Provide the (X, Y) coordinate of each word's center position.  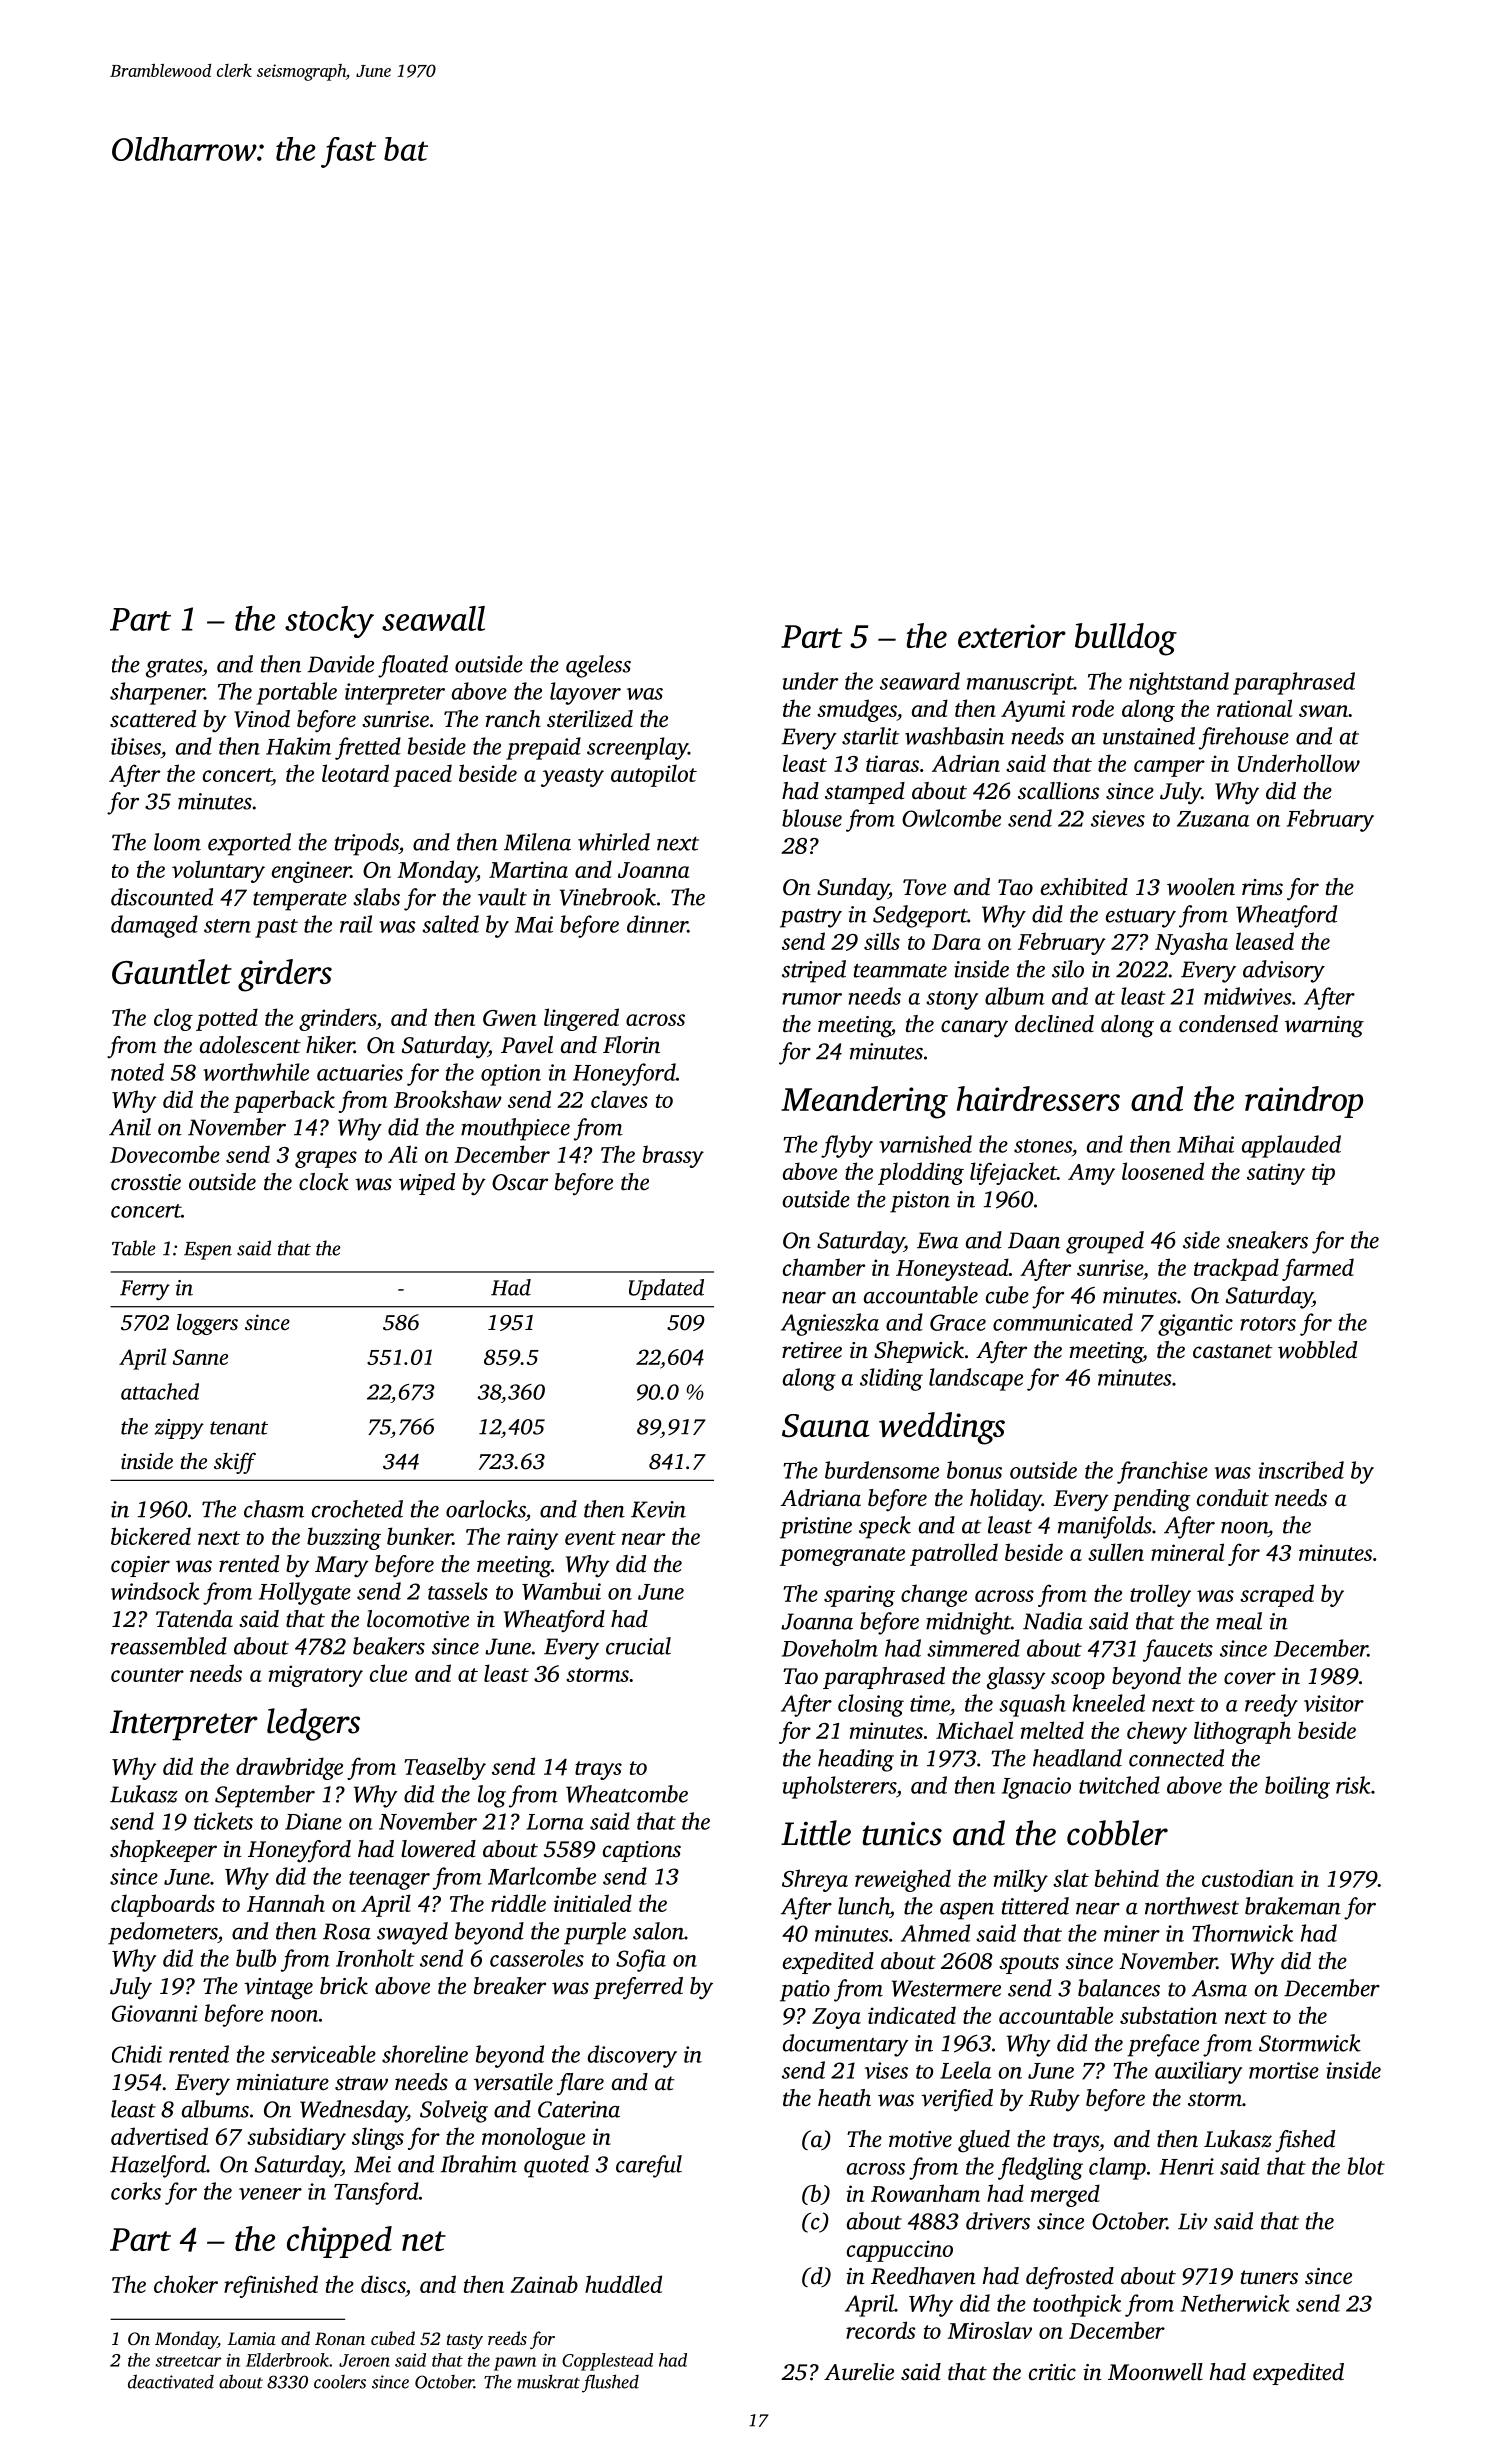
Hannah (286, 1903)
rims (1262, 887)
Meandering (864, 1102)
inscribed (1301, 1470)
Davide (340, 664)
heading (856, 1760)
